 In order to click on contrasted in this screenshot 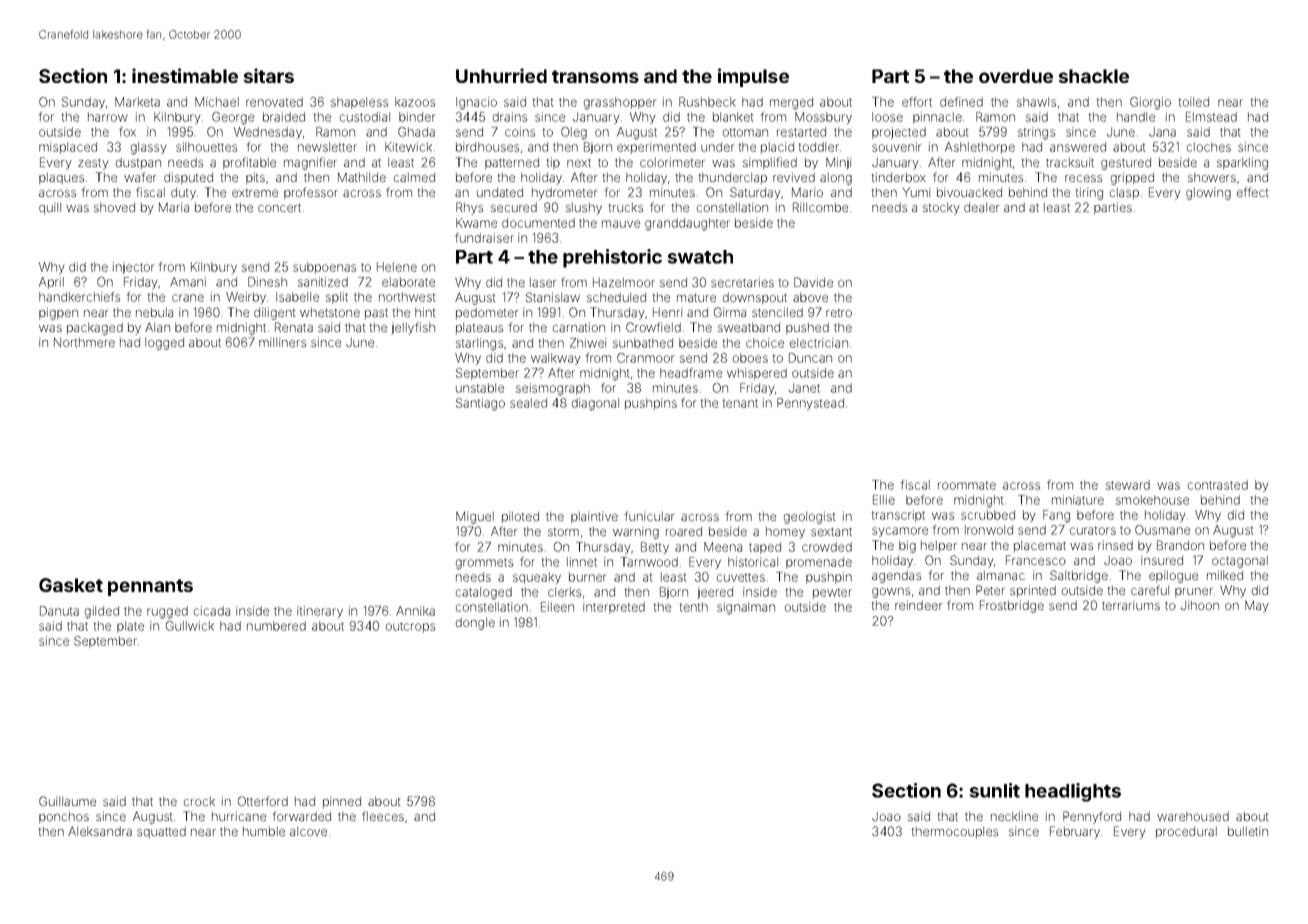, I will do `click(1218, 485)`.
